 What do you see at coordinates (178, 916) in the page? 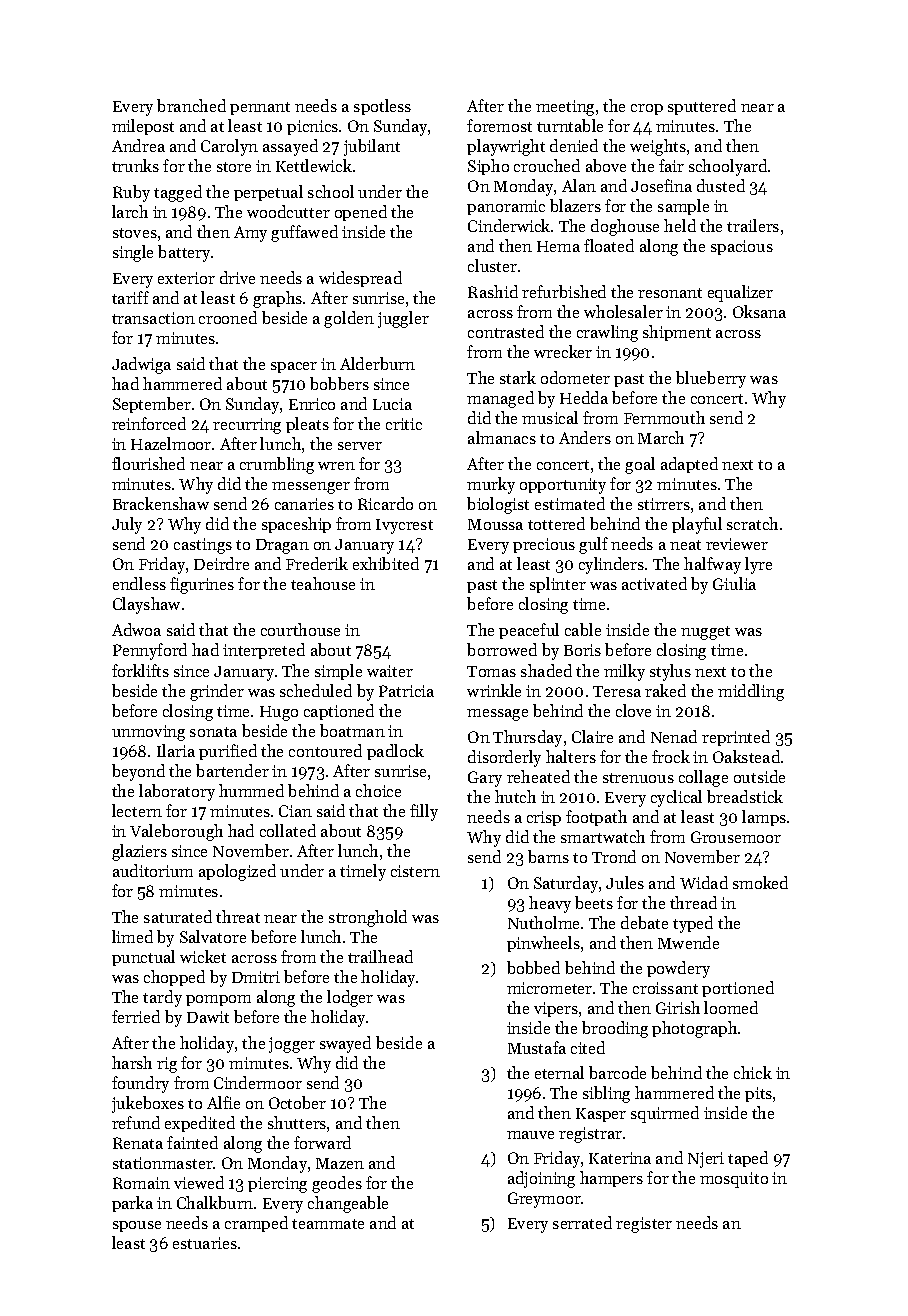
I see `saturated` at bounding box center [178, 916].
